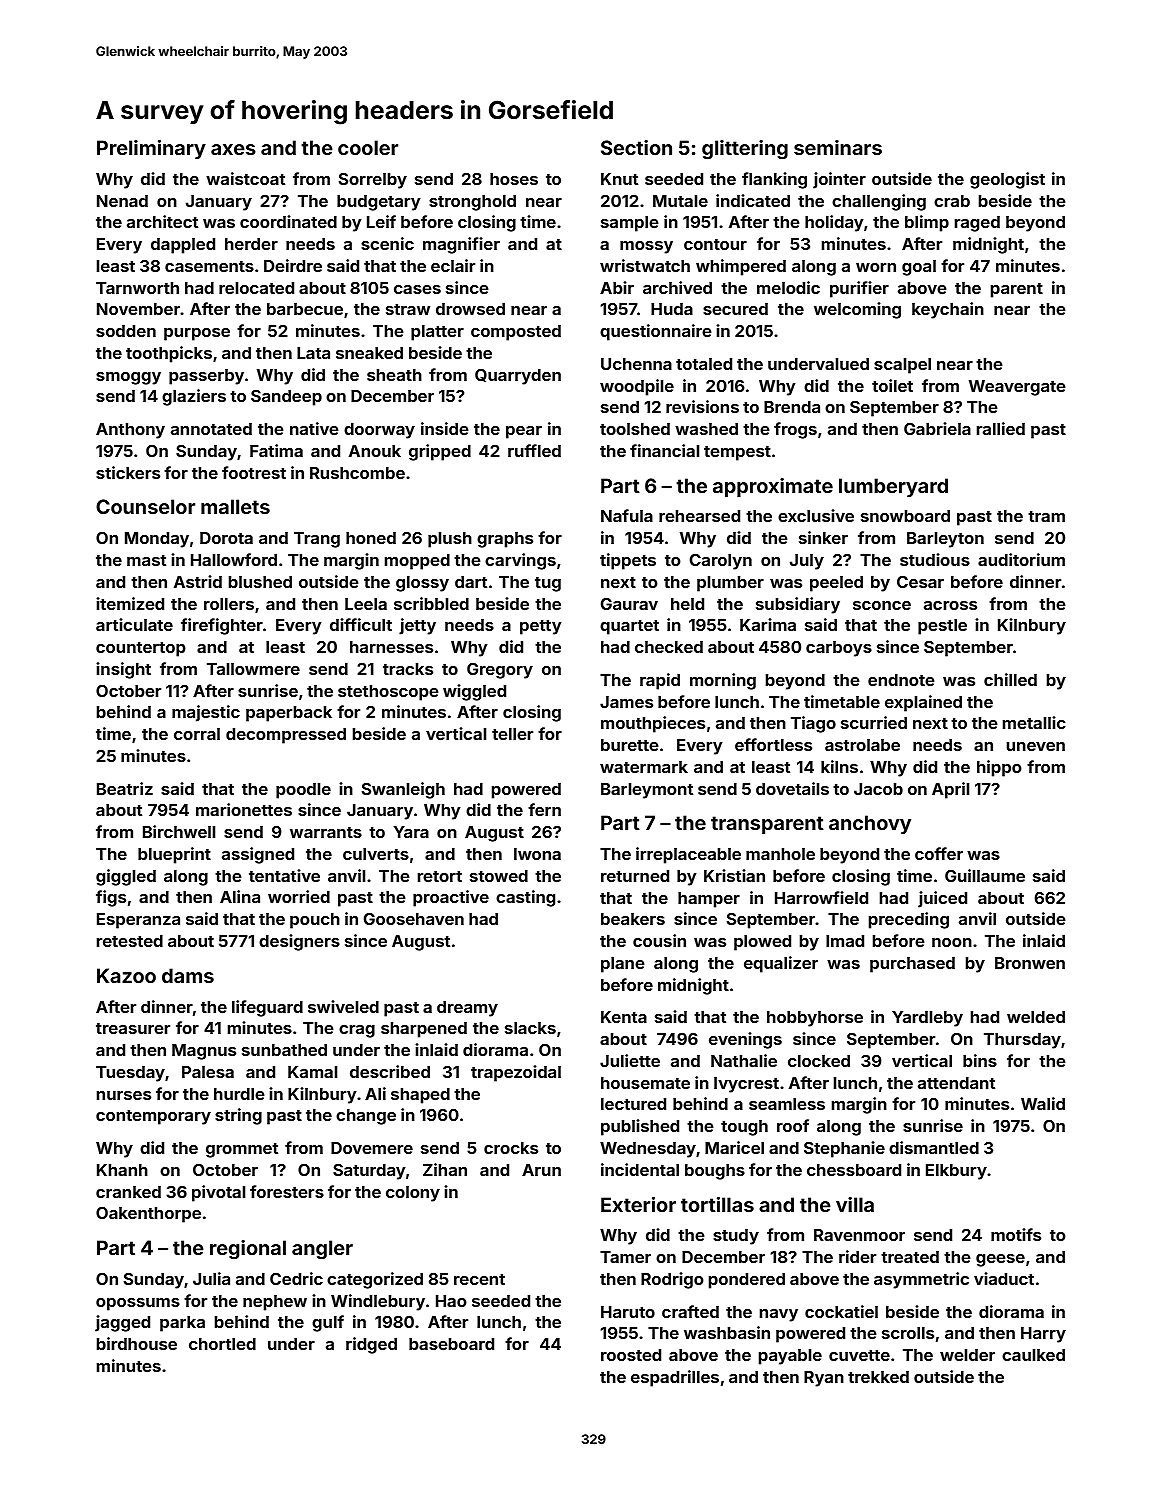  Describe the element at coordinates (870, 824) in the image. I see `anchovy` at that location.
